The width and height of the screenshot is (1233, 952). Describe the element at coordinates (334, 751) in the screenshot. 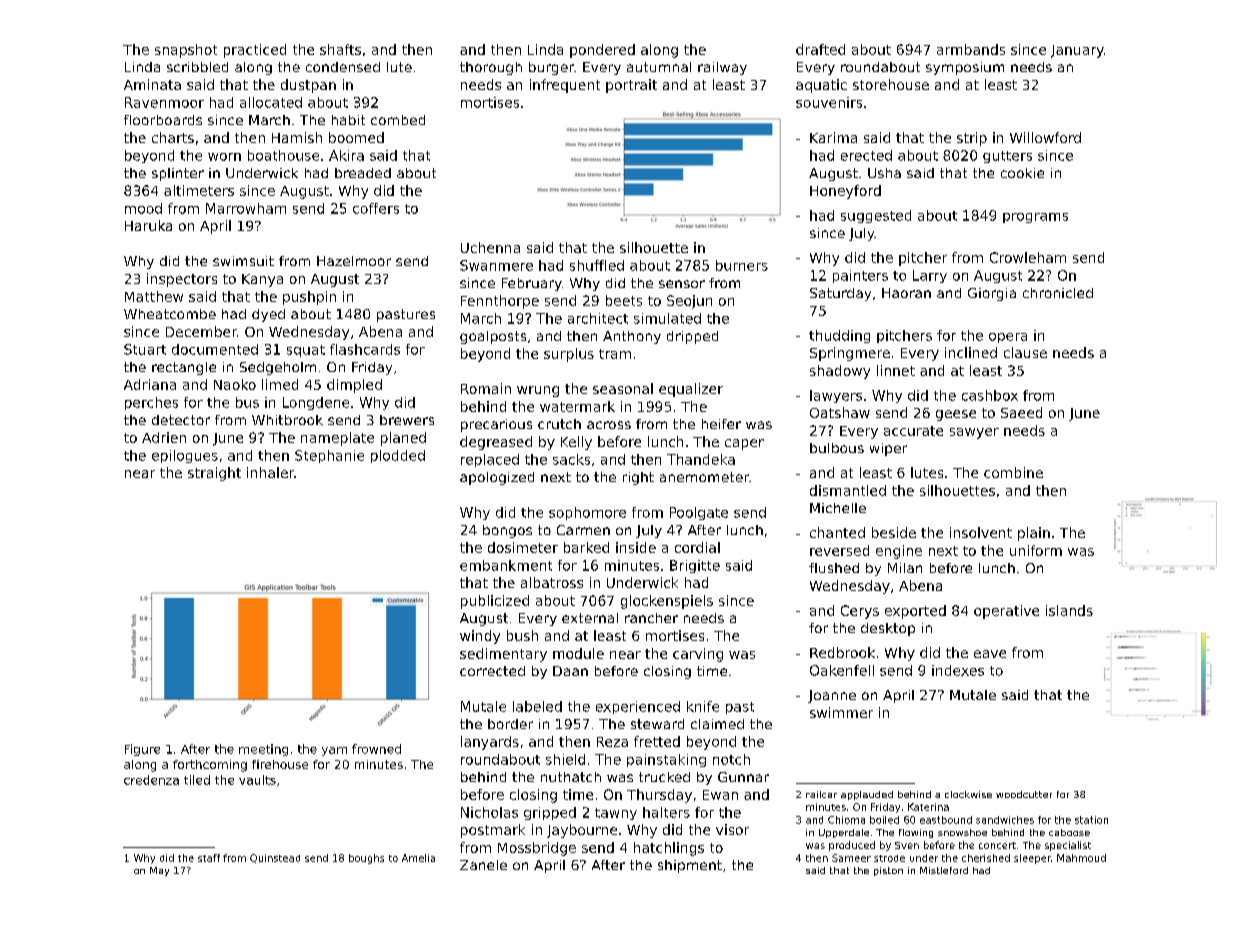

I see `yam` at that location.
